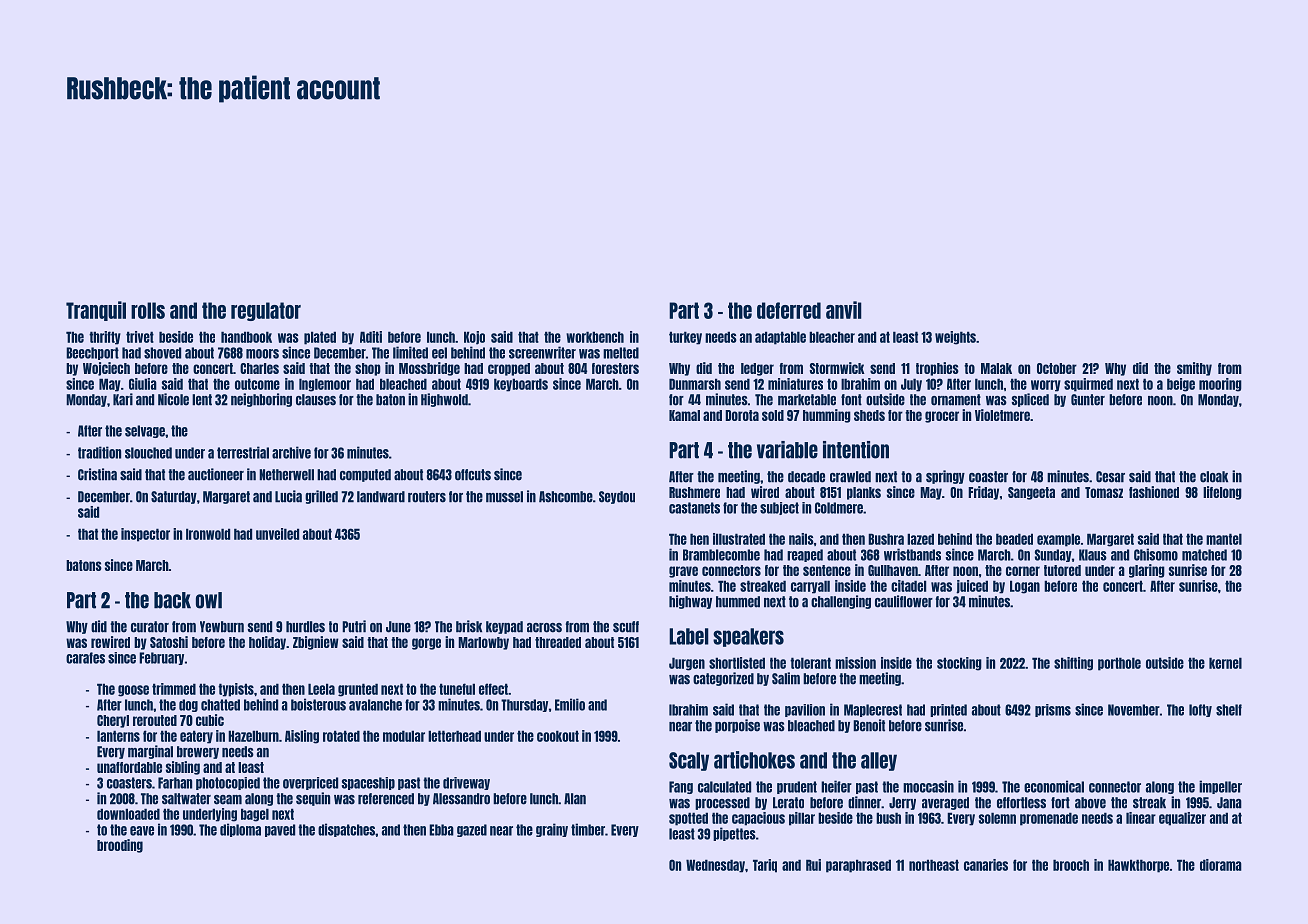 This page has height=924, width=1308. What do you see at coordinates (120, 846) in the page?
I see `brooding` at bounding box center [120, 846].
